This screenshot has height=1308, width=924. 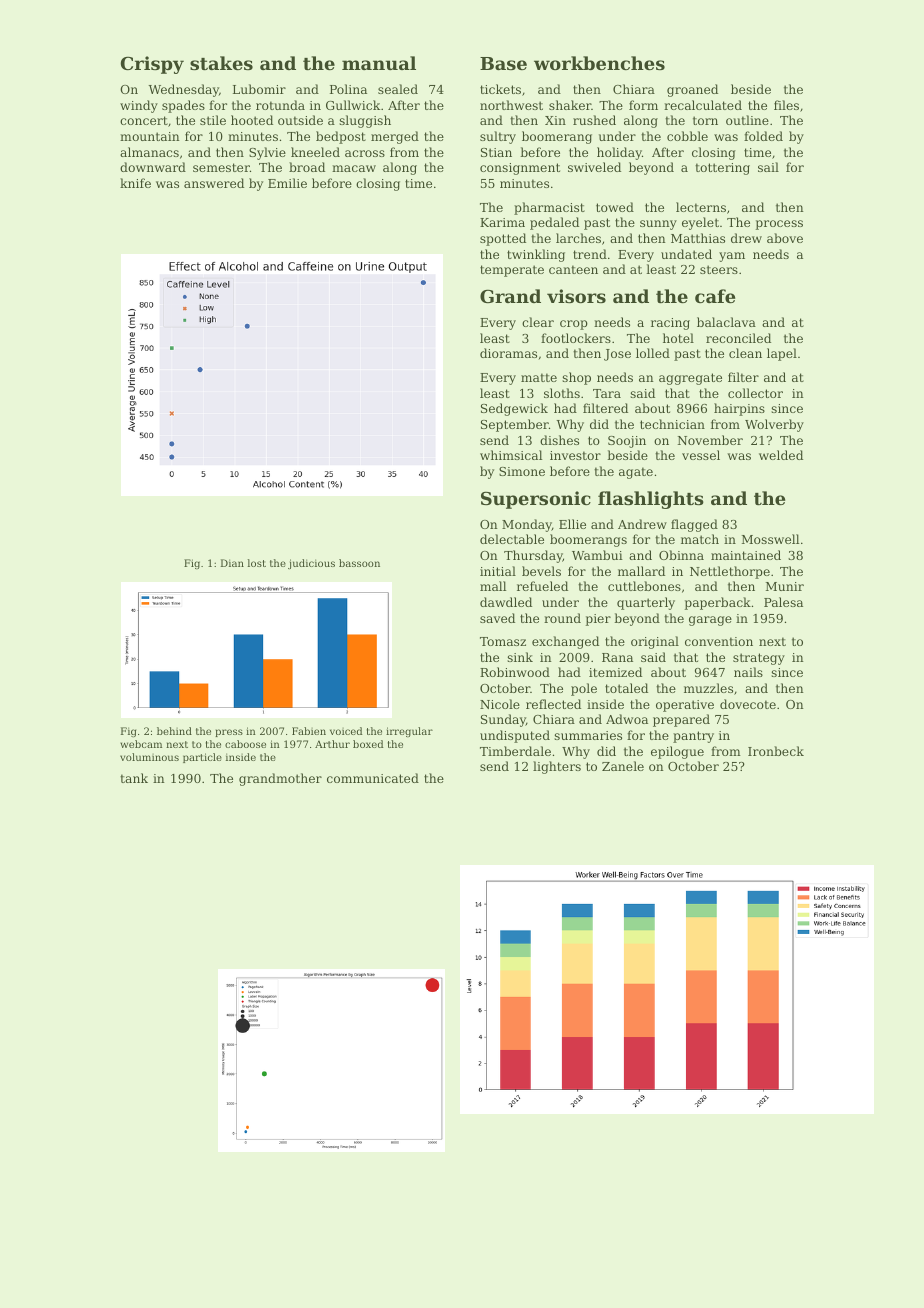 What do you see at coordinates (557, 767) in the screenshot?
I see `lighters` at bounding box center [557, 767].
